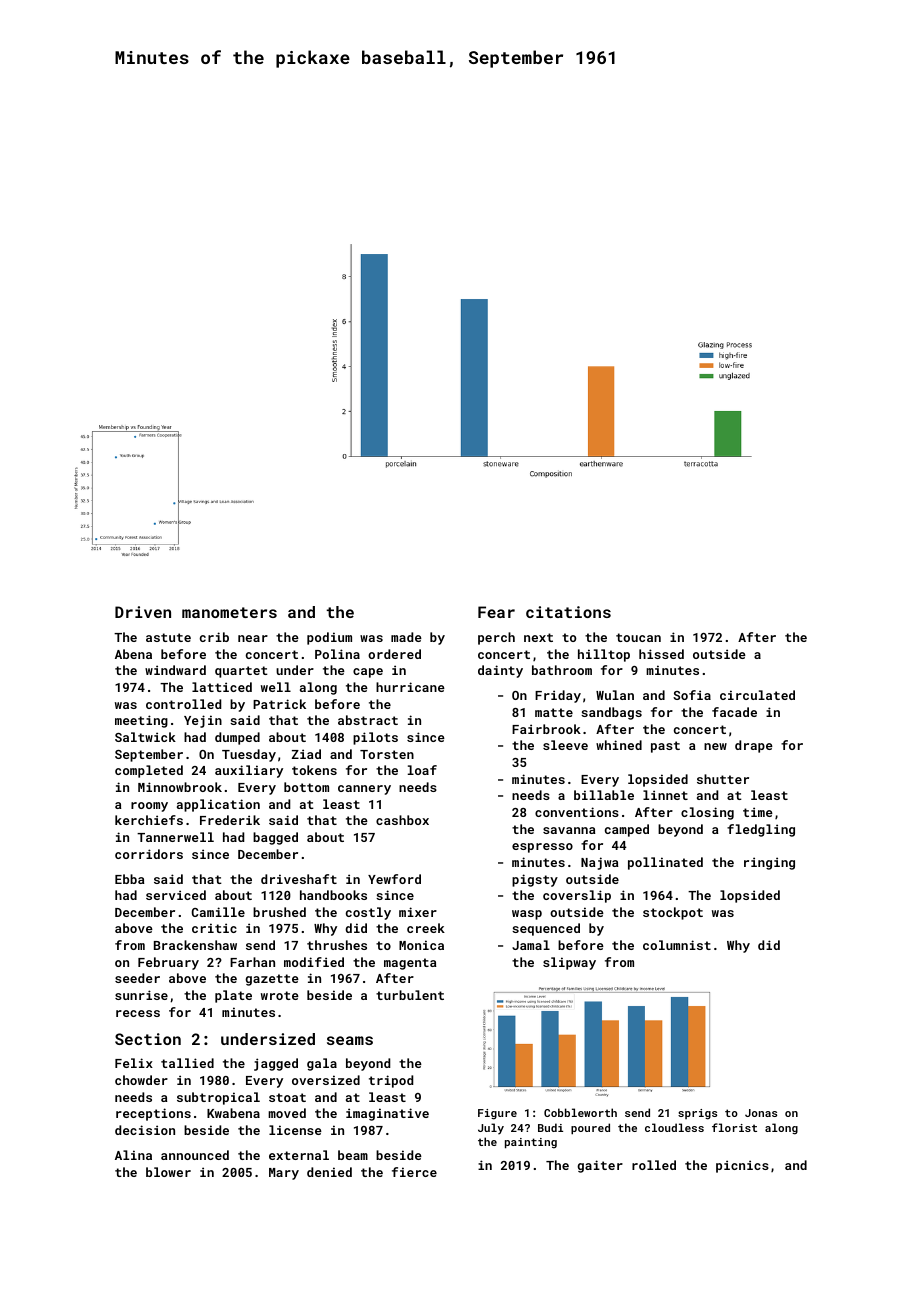 The image size is (924, 1308). What do you see at coordinates (568, 612) in the screenshot?
I see `citations` at bounding box center [568, 612].
